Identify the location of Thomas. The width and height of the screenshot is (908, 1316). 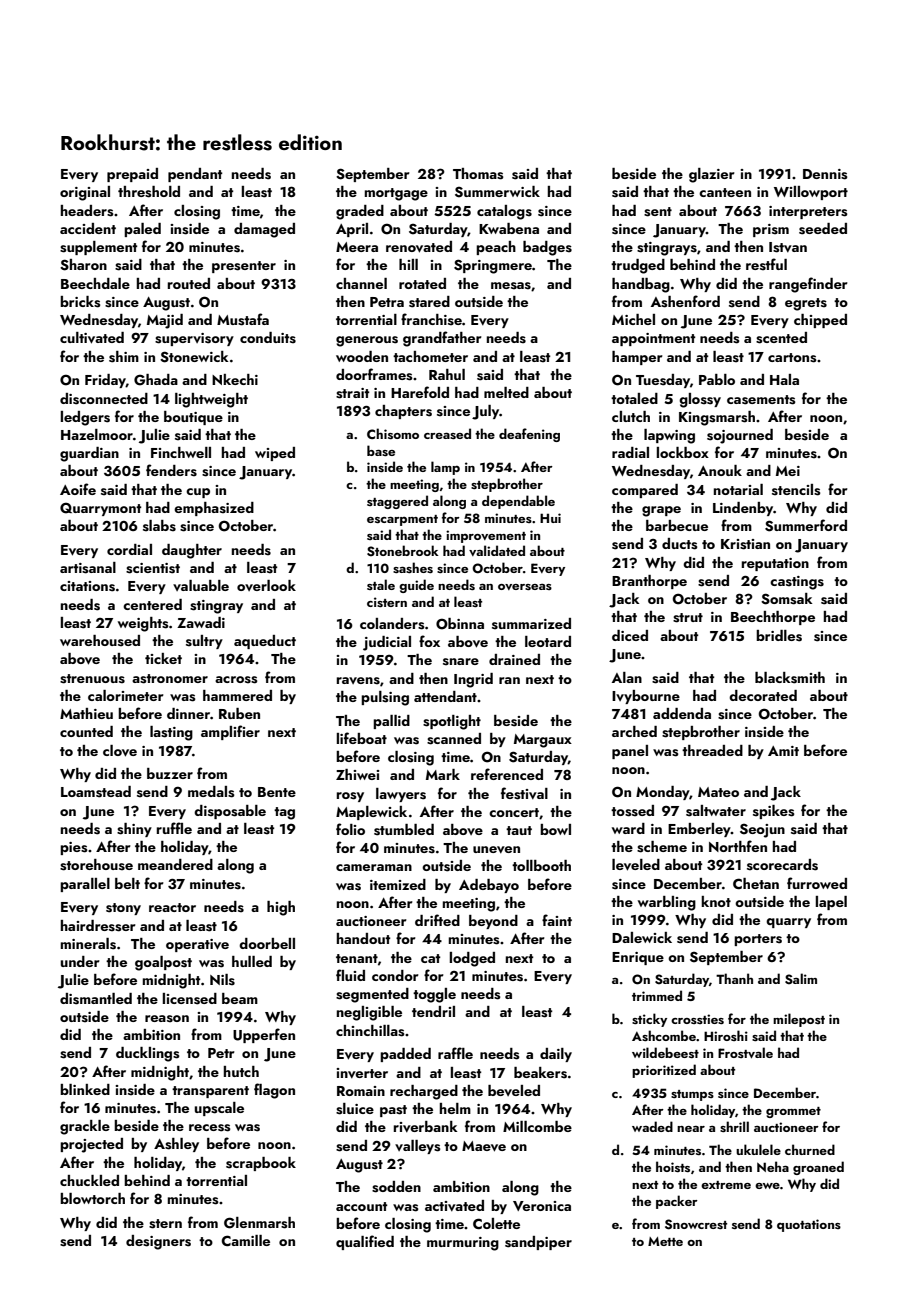
(478, 174).
